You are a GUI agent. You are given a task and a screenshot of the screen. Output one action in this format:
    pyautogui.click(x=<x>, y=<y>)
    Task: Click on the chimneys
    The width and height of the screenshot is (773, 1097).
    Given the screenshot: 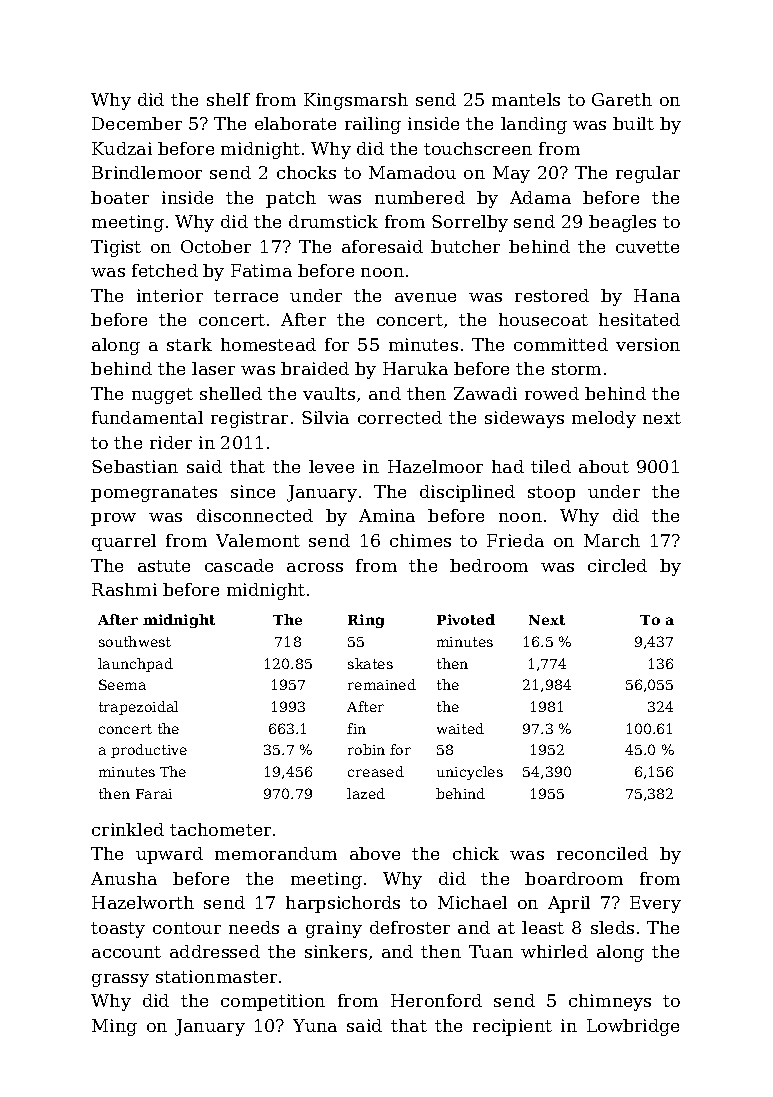 What is the action you would take?
    pyautogui.click(x=610, y=1002)
